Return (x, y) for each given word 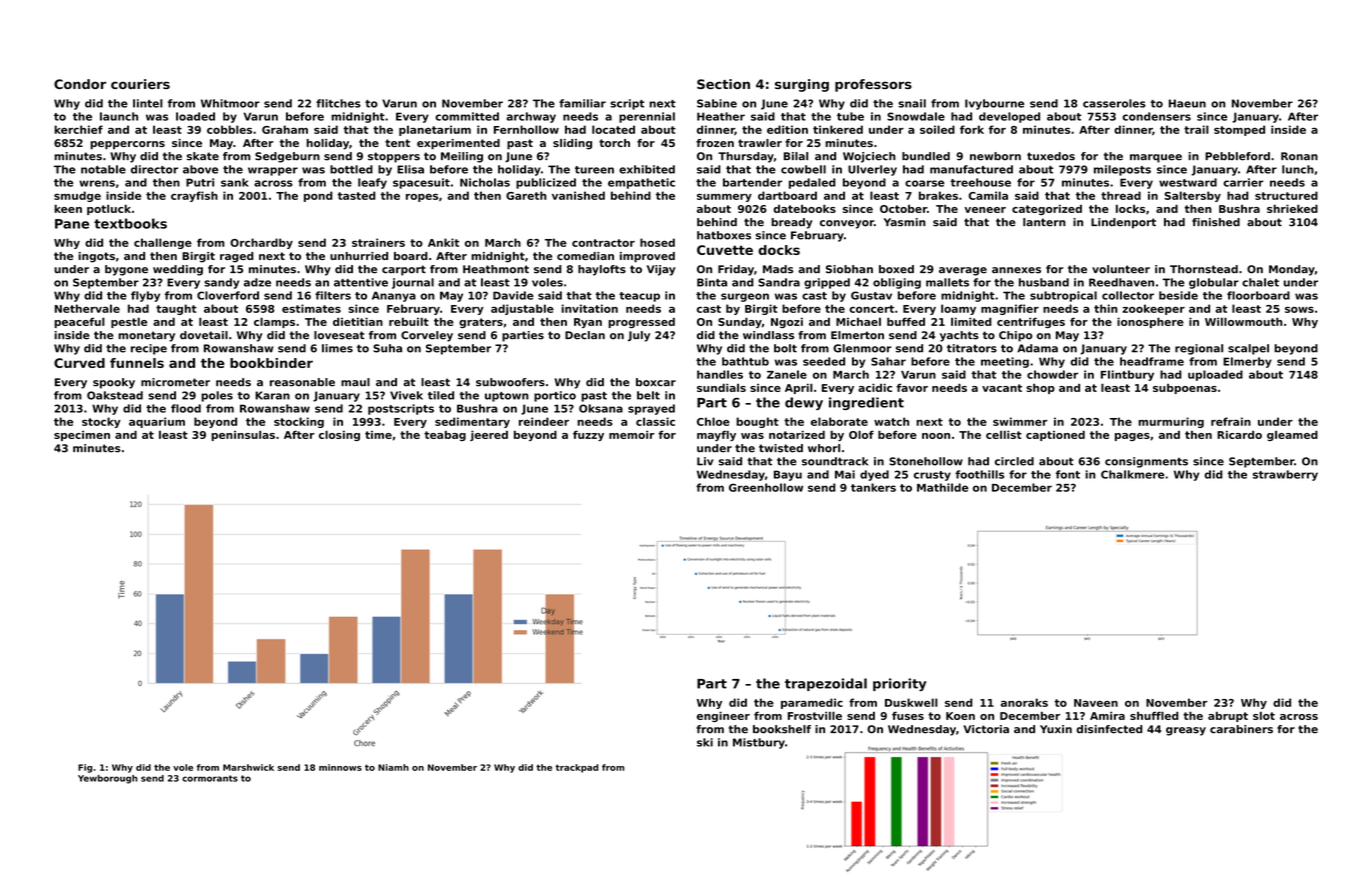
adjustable (522, 309)
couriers (140, 84)
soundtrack (835, 461)
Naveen (1096, 703)
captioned (1055, 435)
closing (339, 435)
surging (802, 85)
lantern (1044, 222)
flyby (145, 296)
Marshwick (248, 767)
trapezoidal (826, 684)
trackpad (577, 768)
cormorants (210, 778)
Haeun (1187, 103)
